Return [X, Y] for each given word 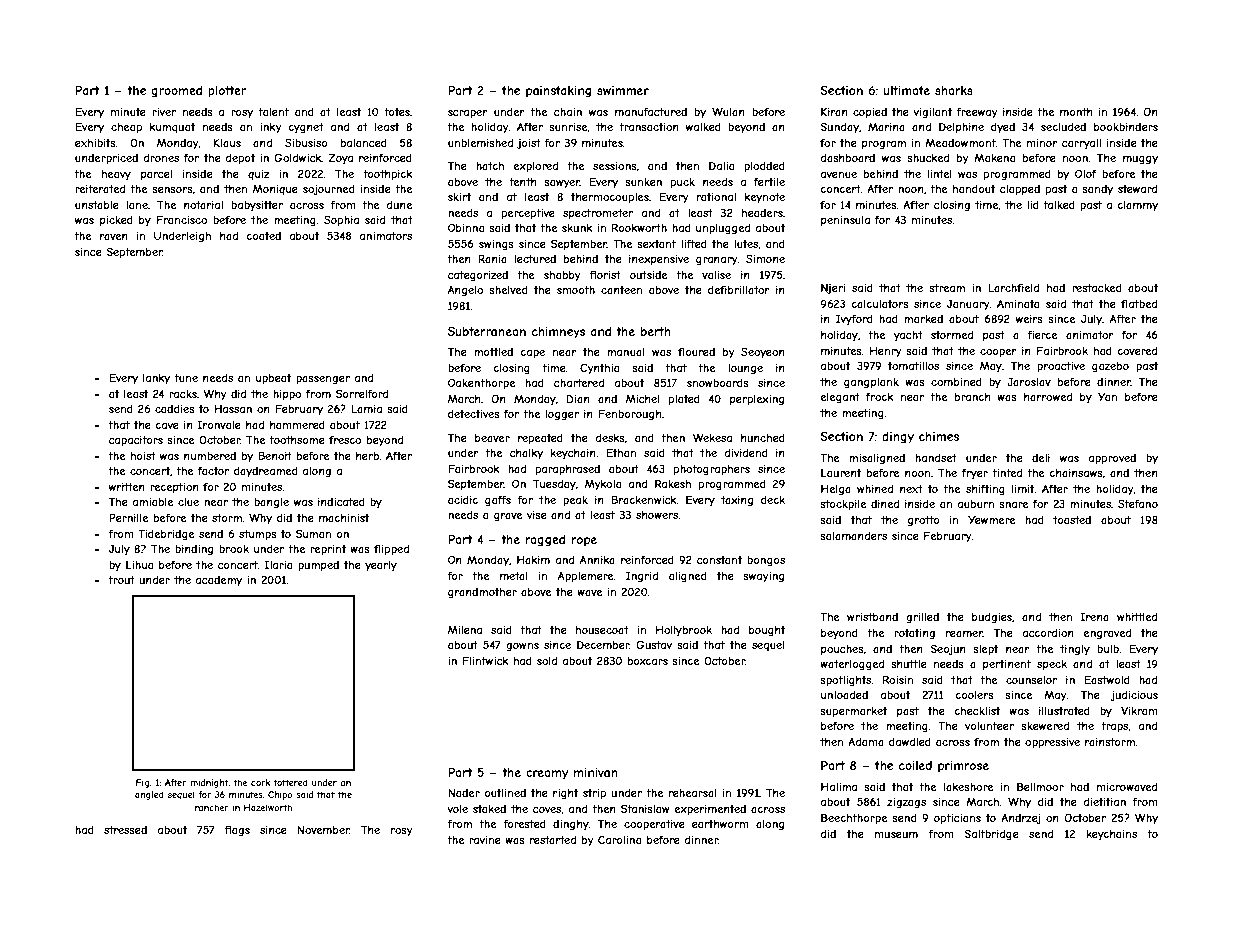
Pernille [128, 517]
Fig [142, 783]
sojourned [329, 189]
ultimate [906, 90]
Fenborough [629, 414]
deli [1041, 458]
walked [703, 127]
